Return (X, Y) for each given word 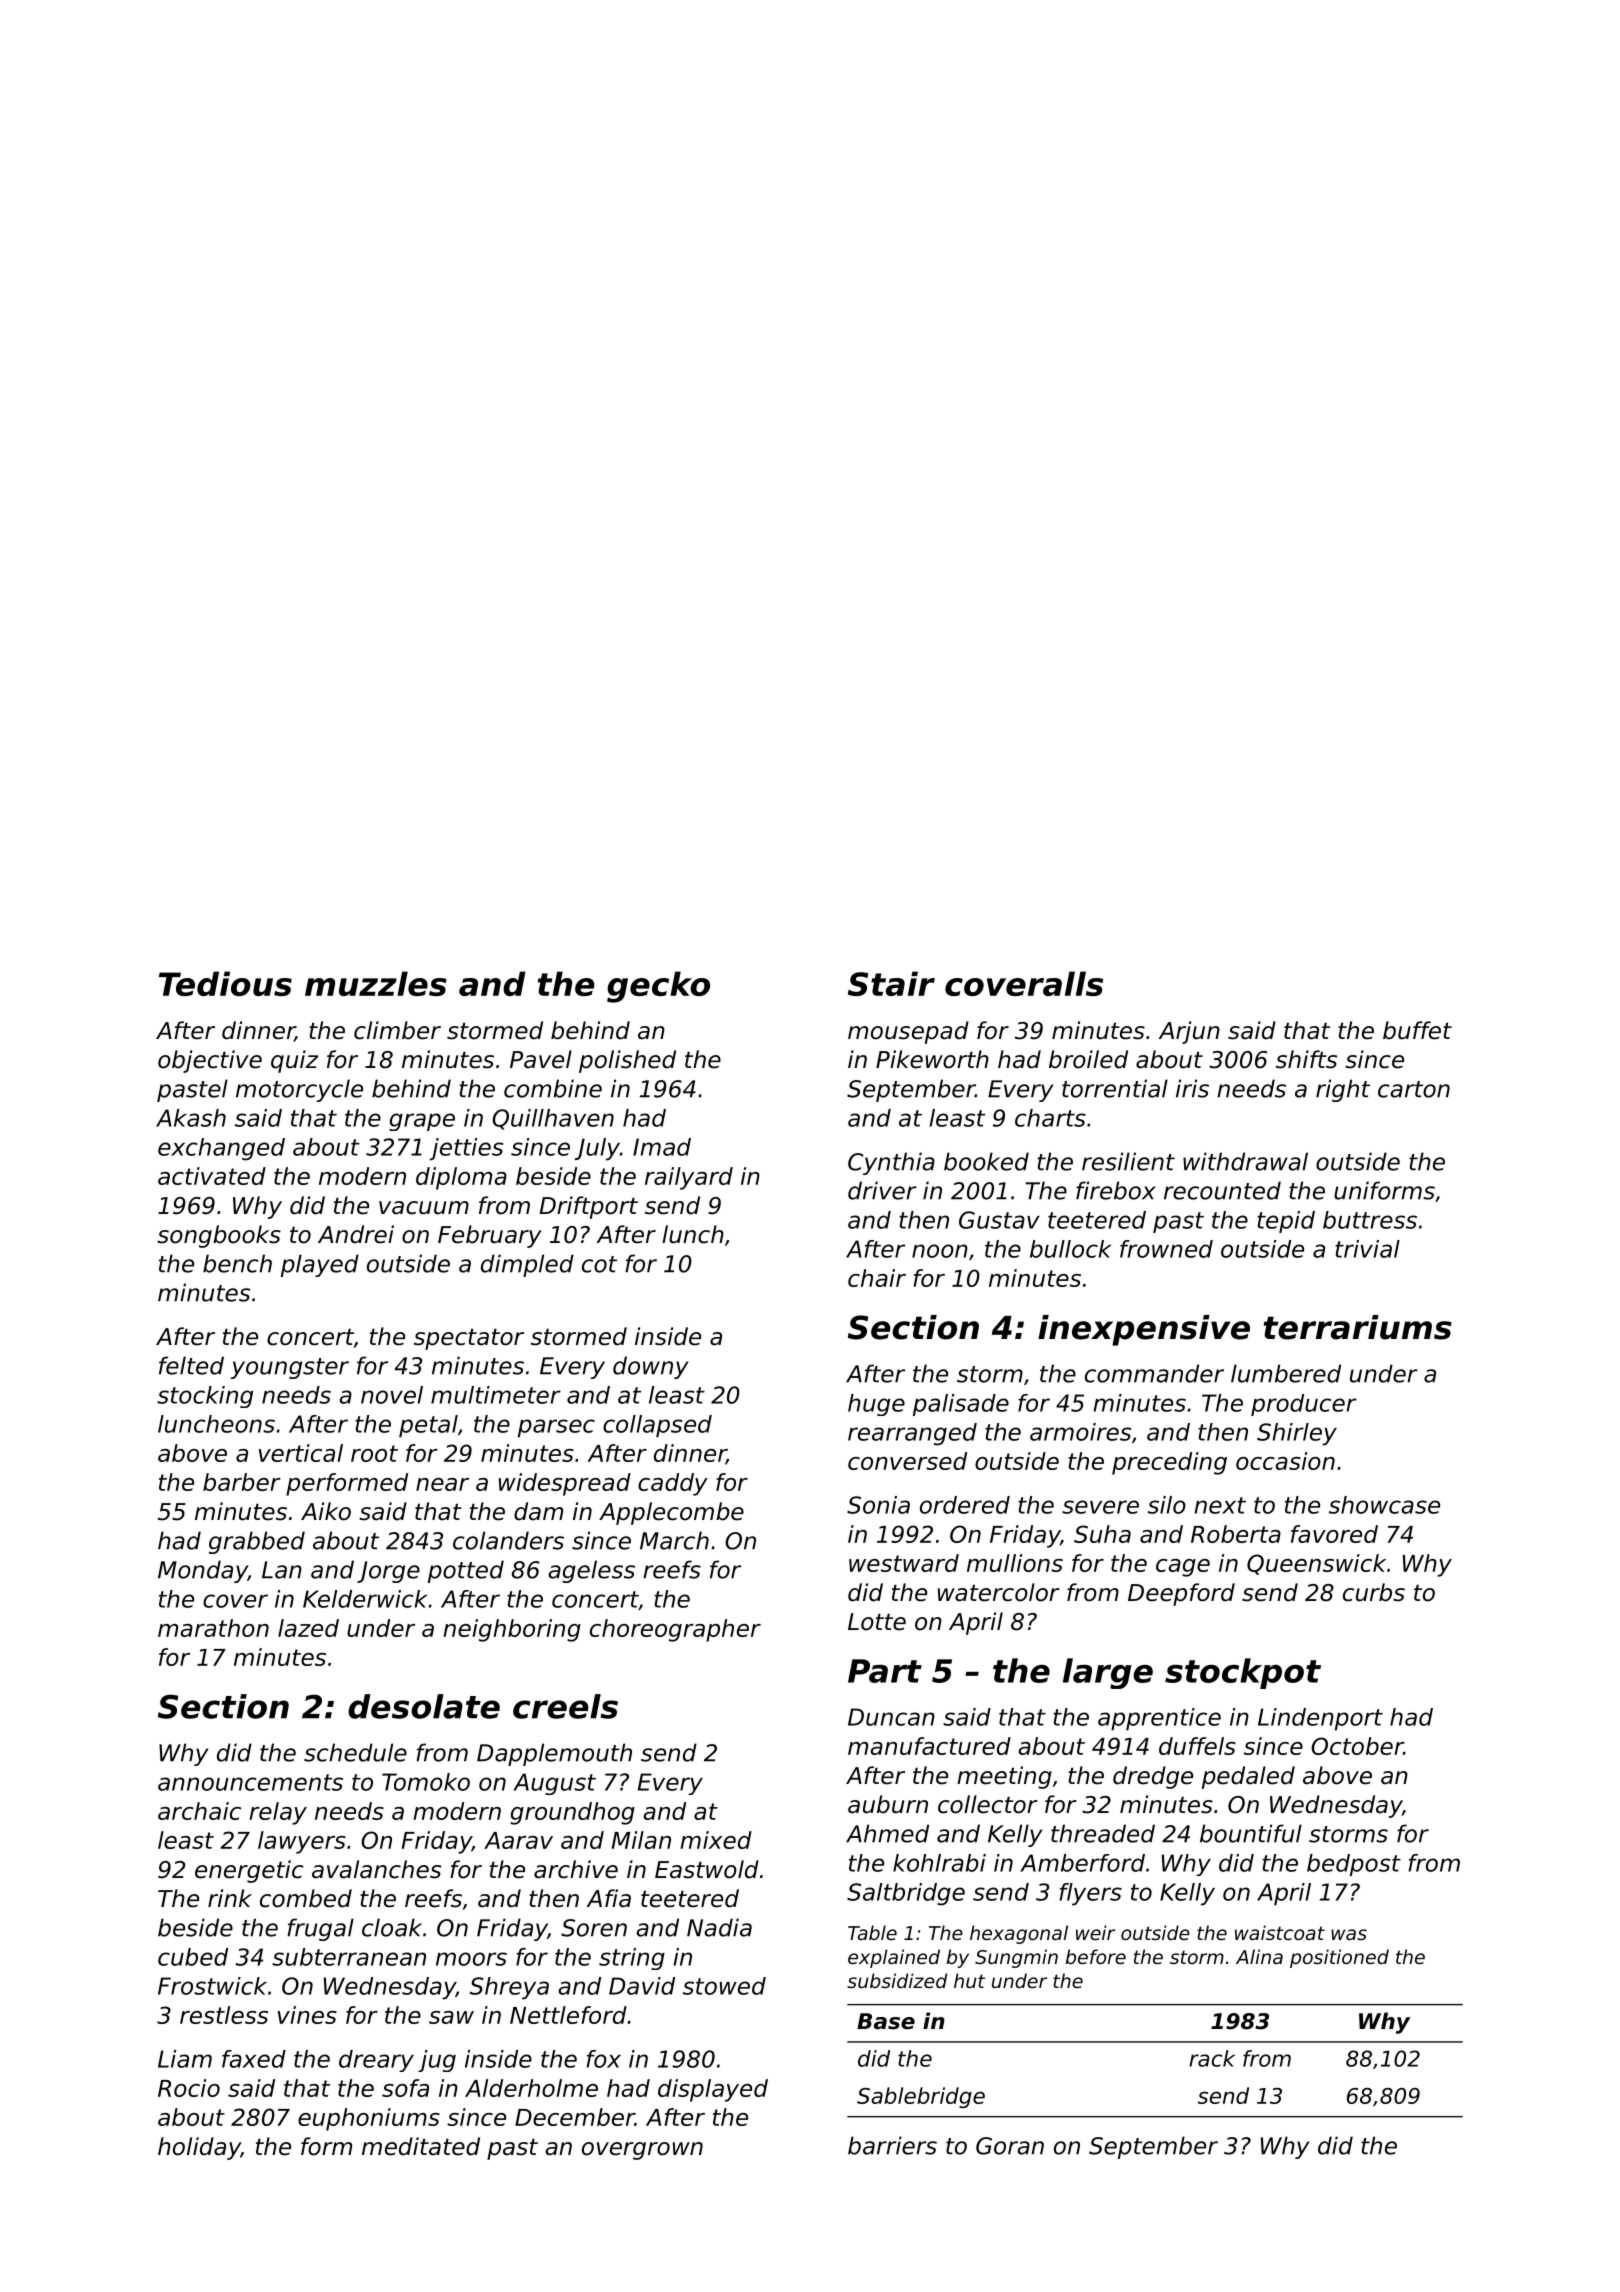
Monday (203, 1571)
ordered (965, 1505)
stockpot (1243, 1673)
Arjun (1189, 1032)
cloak (392, 1927)
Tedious (225, 983)
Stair (891, 983)
